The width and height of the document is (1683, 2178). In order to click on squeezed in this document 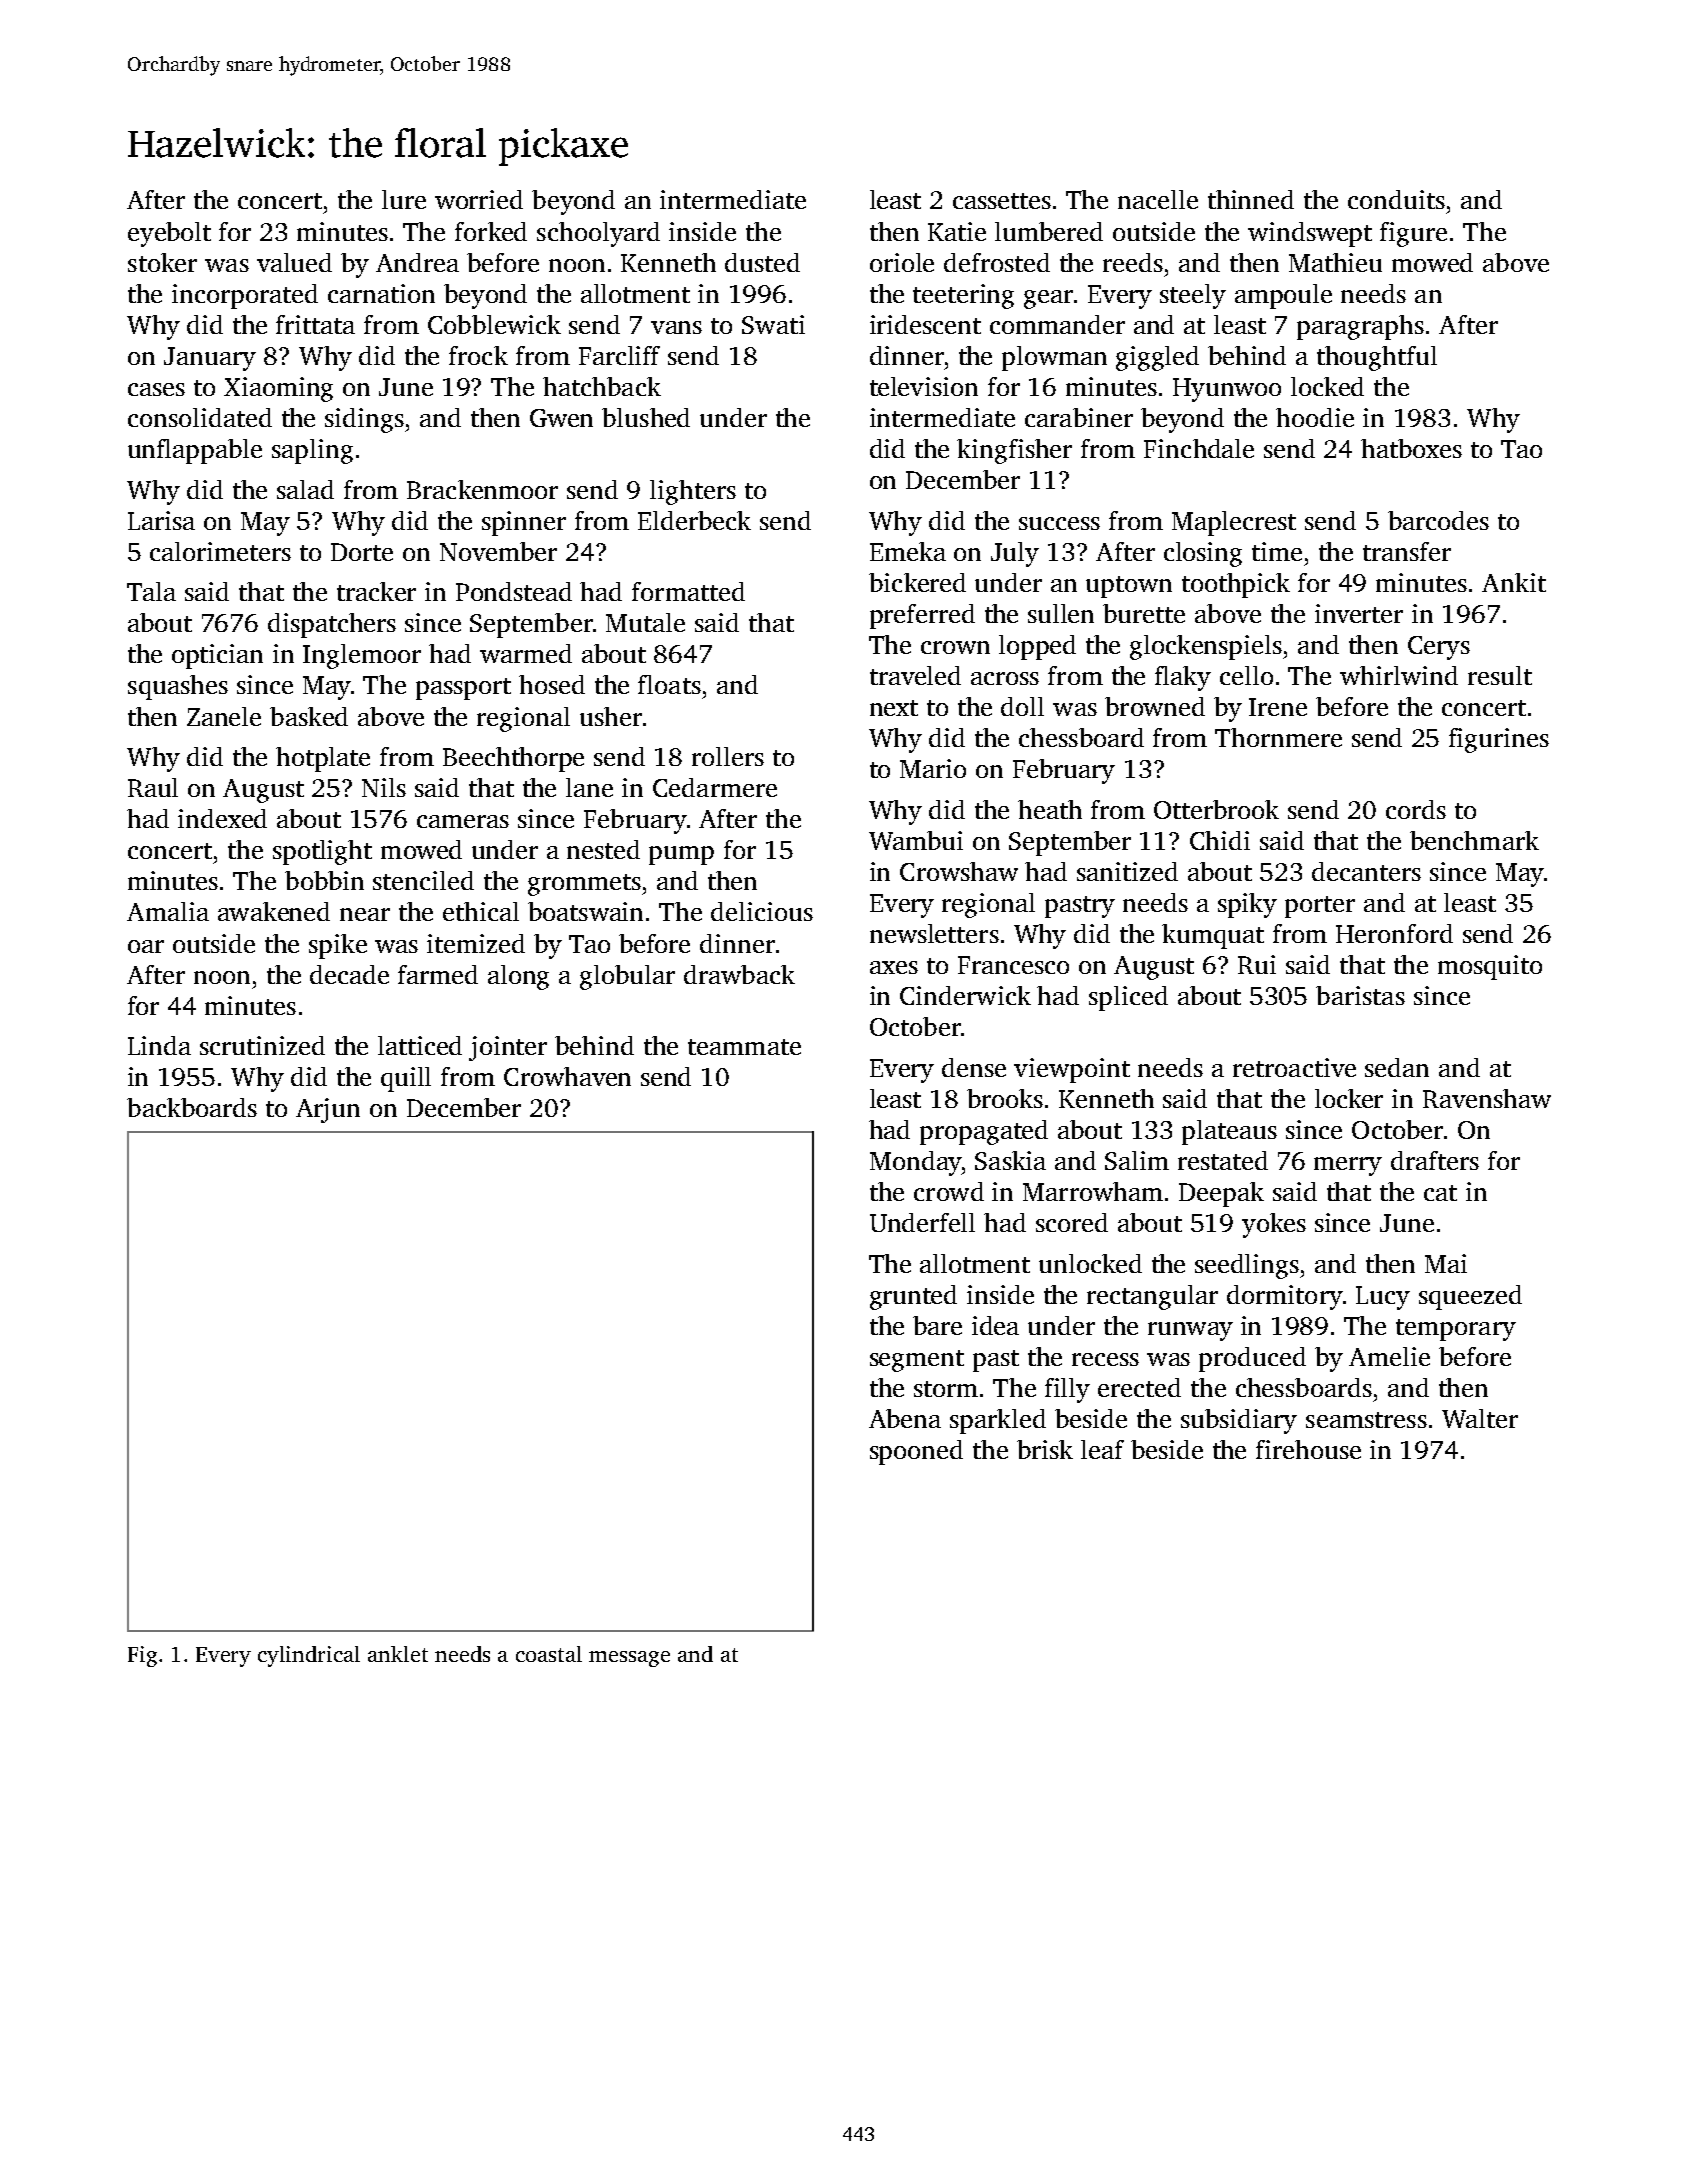, I will do `click(1470, 1297)`.
